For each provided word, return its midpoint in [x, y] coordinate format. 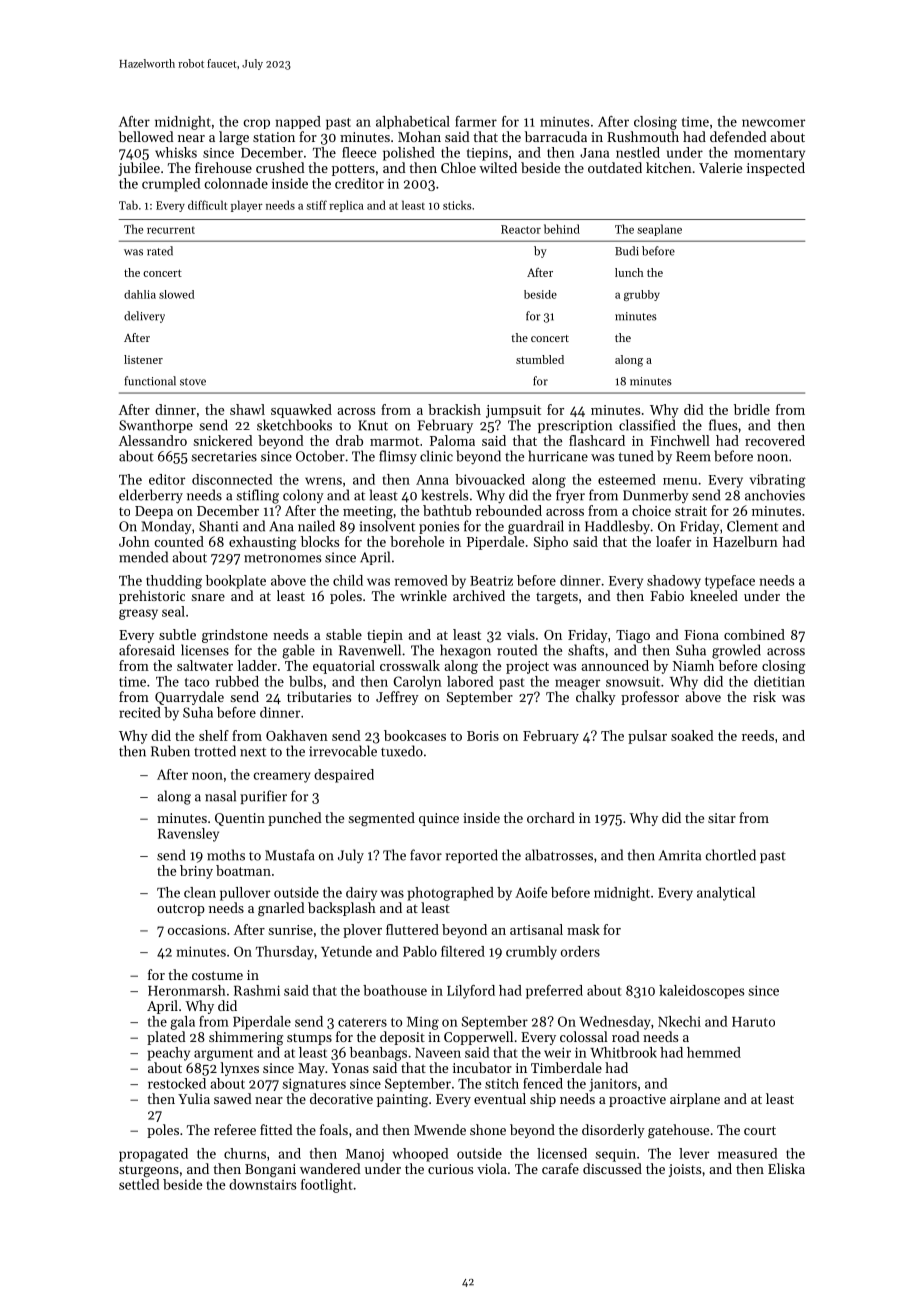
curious [450, 1169]
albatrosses [559, 855]
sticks [457, 205]
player [247, 206]
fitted [276, 1129]
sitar [722, 818]
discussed [612, 1168]
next [253, 752]
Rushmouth [643, 136]
